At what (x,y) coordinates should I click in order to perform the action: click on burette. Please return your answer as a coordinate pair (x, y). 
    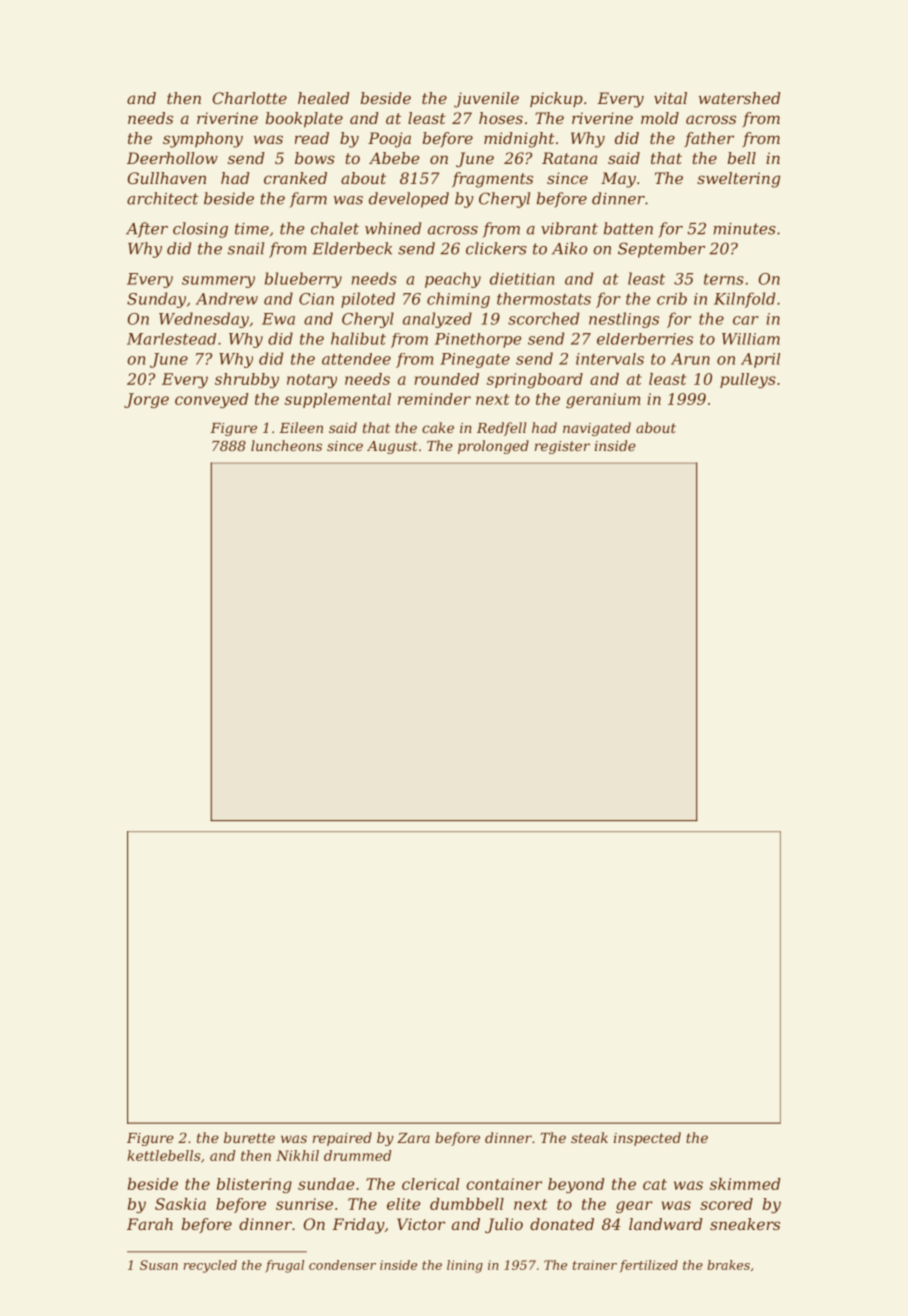
    Looking at the image, I should click on (249, 1137).
